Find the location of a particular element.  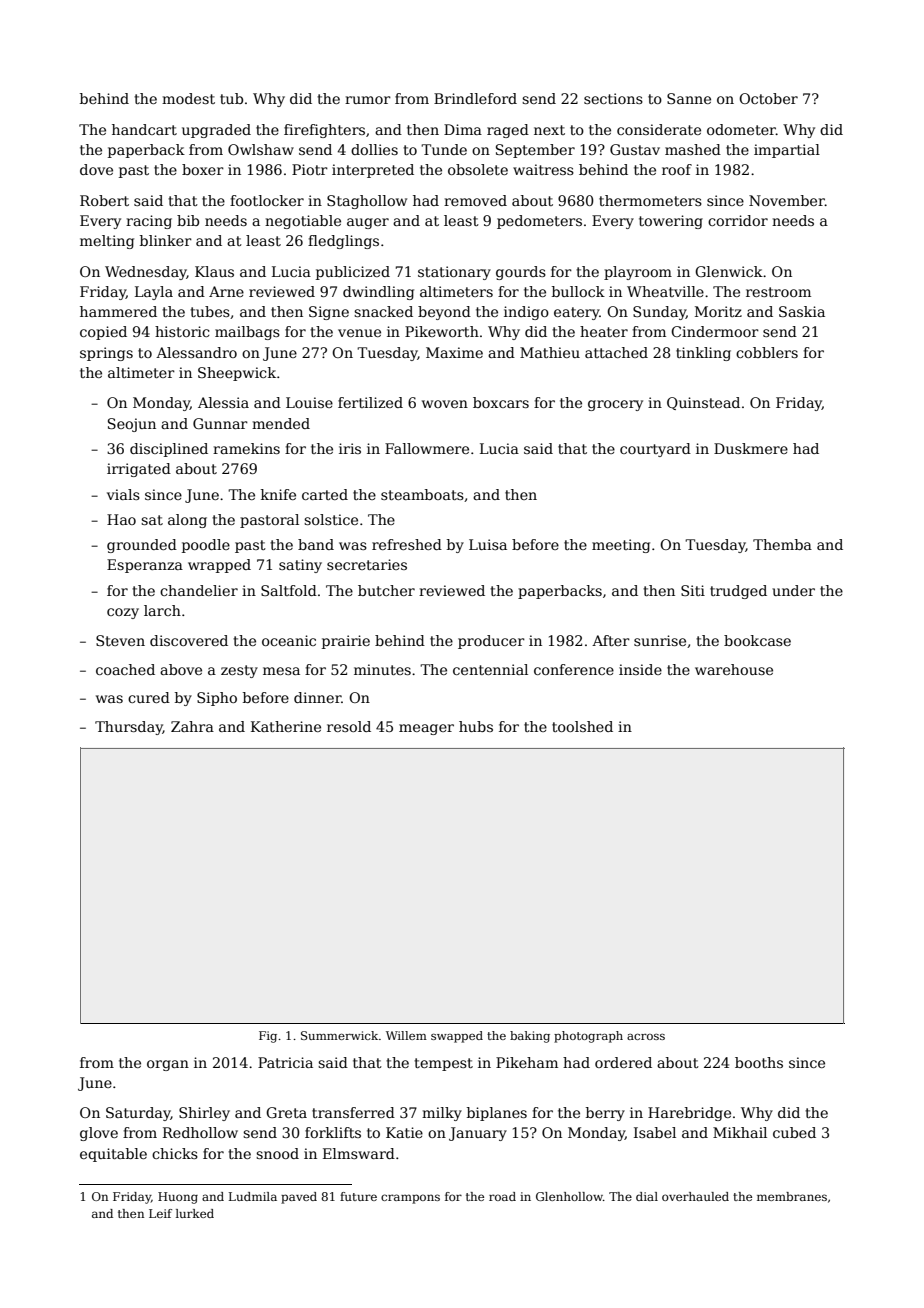

Duskmere is located at coordinates (751, 448).
